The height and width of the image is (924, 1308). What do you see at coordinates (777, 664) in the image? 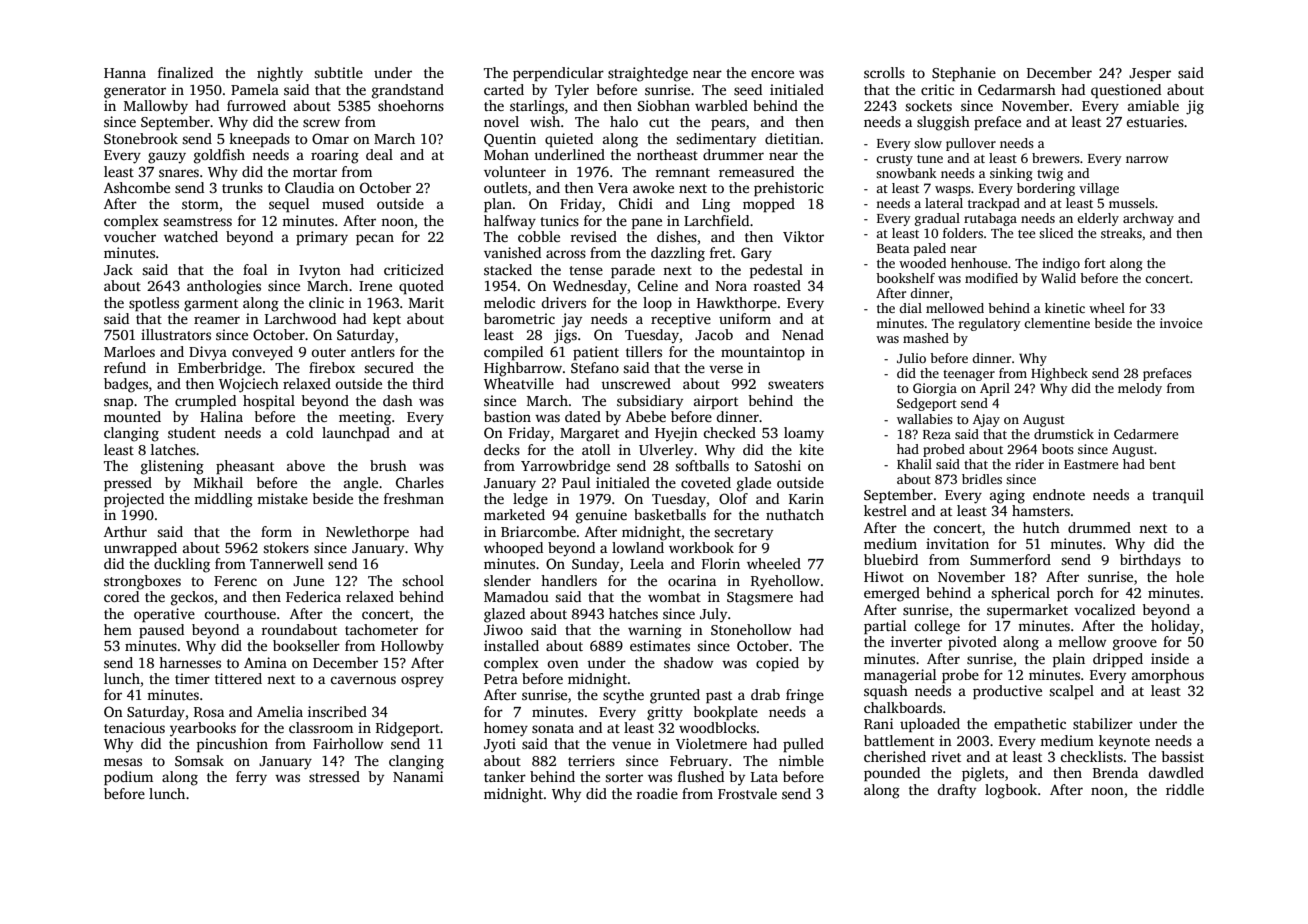
I see `copied` at bounding box center [777, 664].
